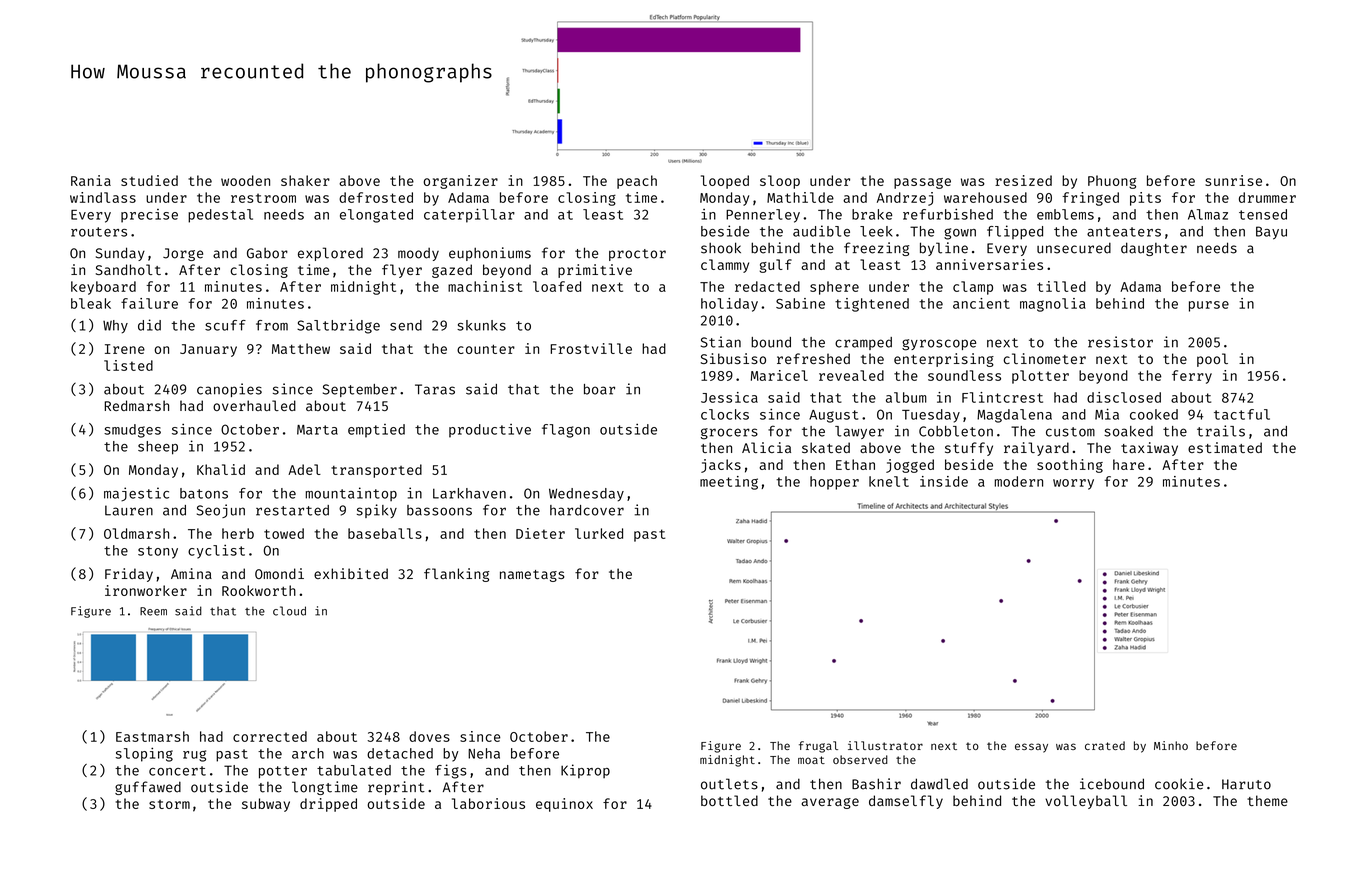 The height and width of the image is (887, 1372). Describe the element at coordinates (418, 254) in the image. I see `moody` at that location.
